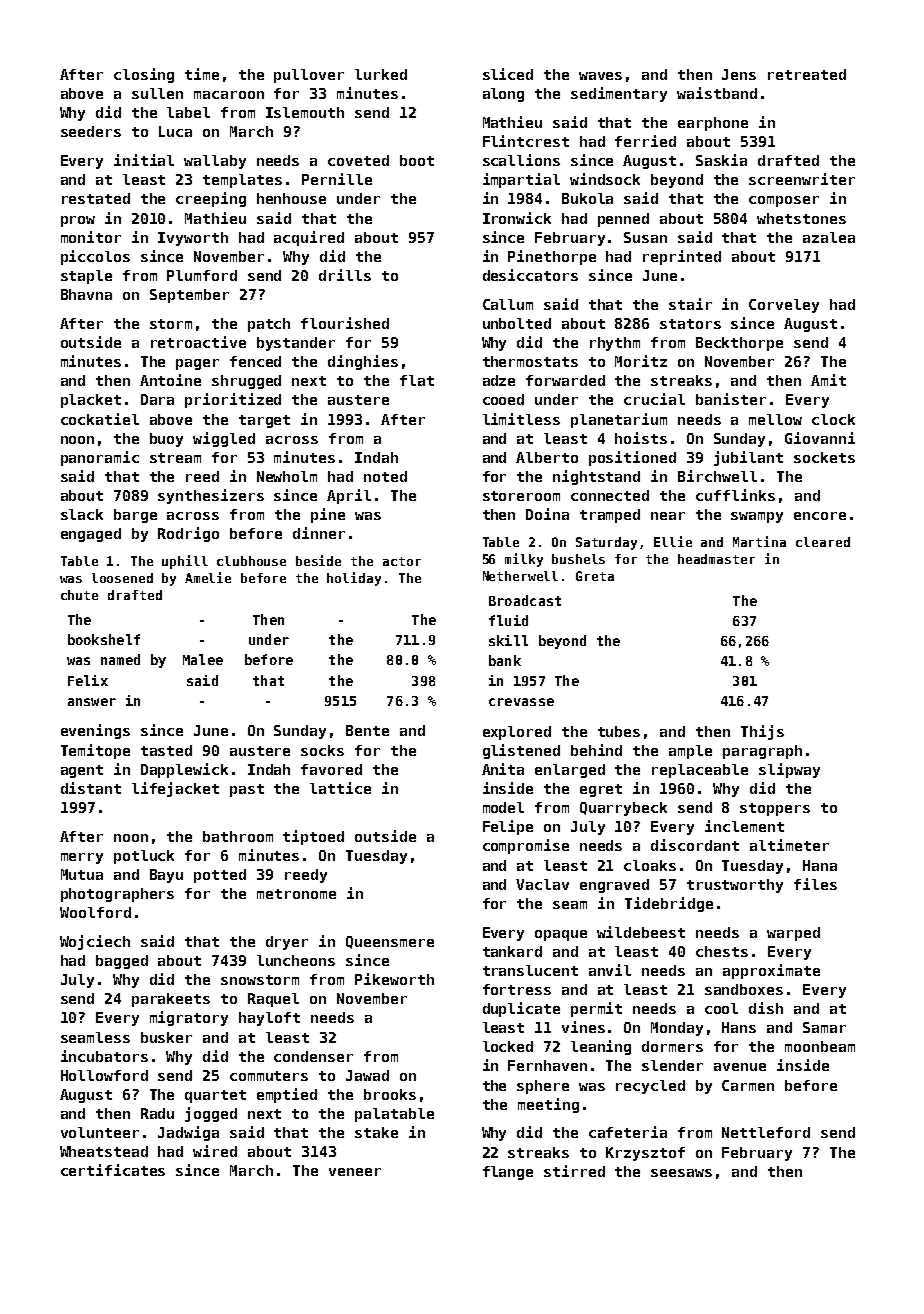  What do you see at coordinates (376, 1132) in the document?
I see `stake` at bounding box center [376, 1132].
